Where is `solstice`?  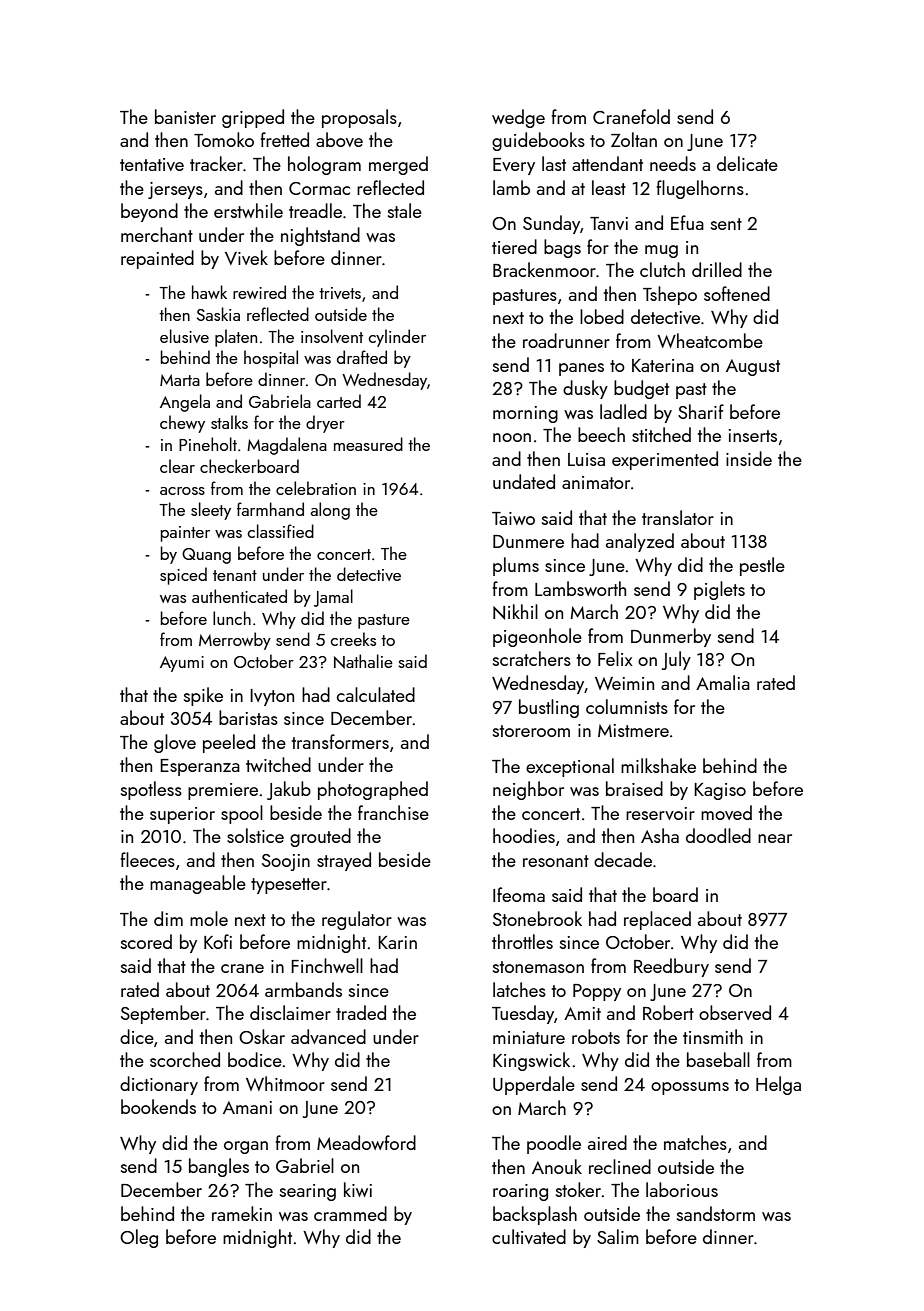
solstice is located at coordinates (255, 835).
